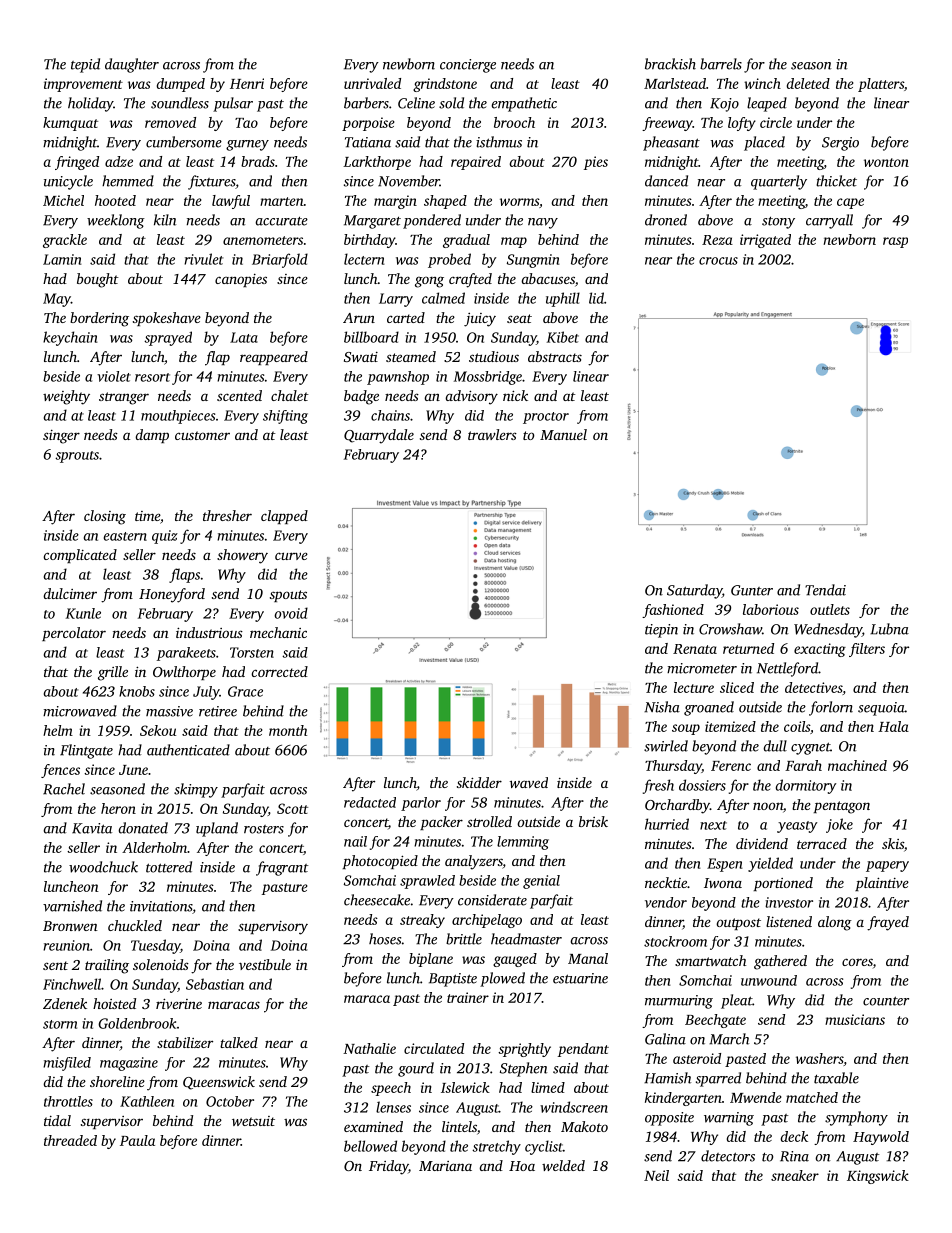 The width and height of the document is (952, 1233). Describe the element at coordinates (468, 66) in the document. I see `concierge` at that location.
